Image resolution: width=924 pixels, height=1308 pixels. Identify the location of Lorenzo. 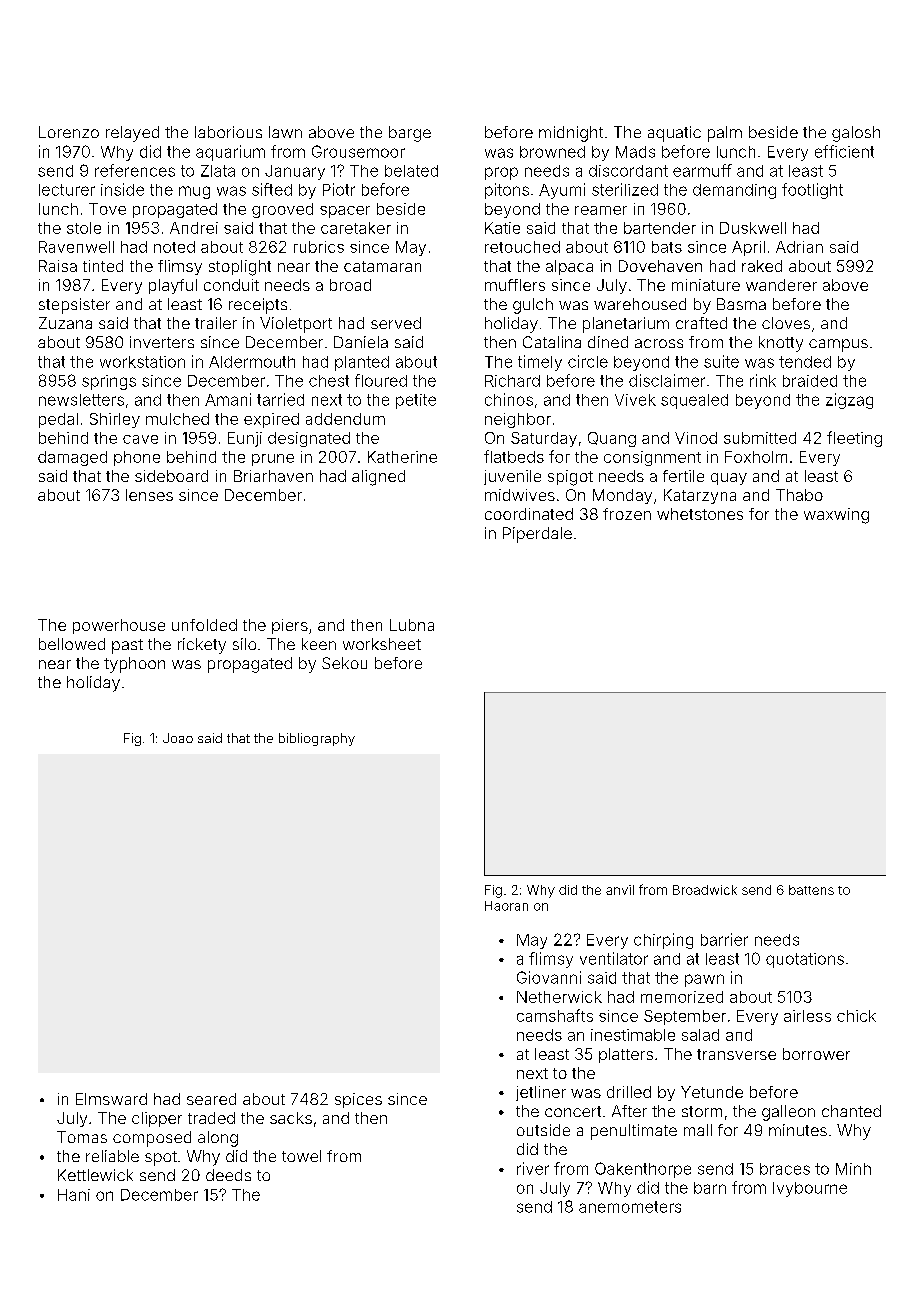
(69, 132).
